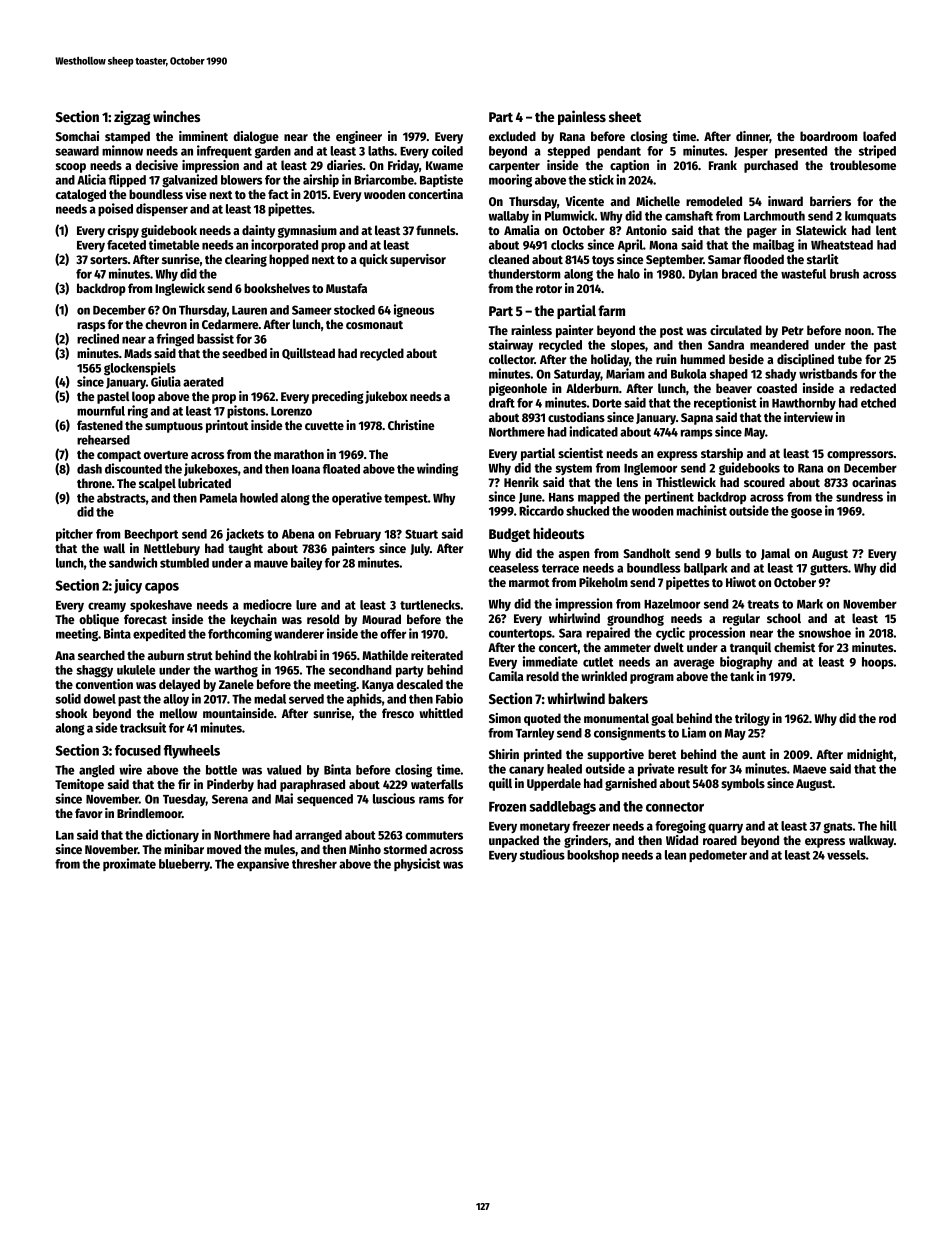  What do you see at coordinates (625, 116) in the page?
I see `sheet` at bounding box center [625, 116].
